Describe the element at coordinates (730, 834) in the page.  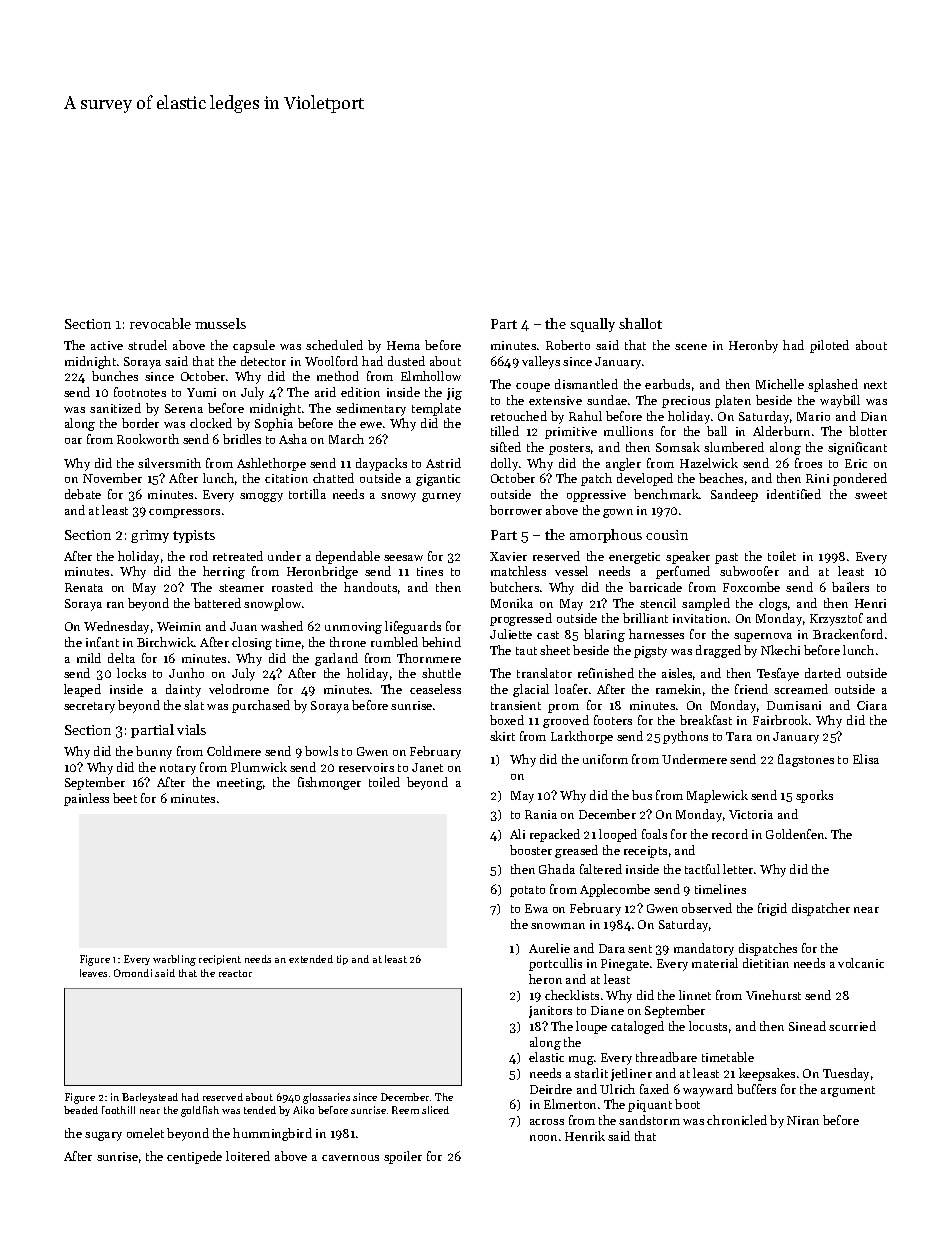
I see `record` at that location.
